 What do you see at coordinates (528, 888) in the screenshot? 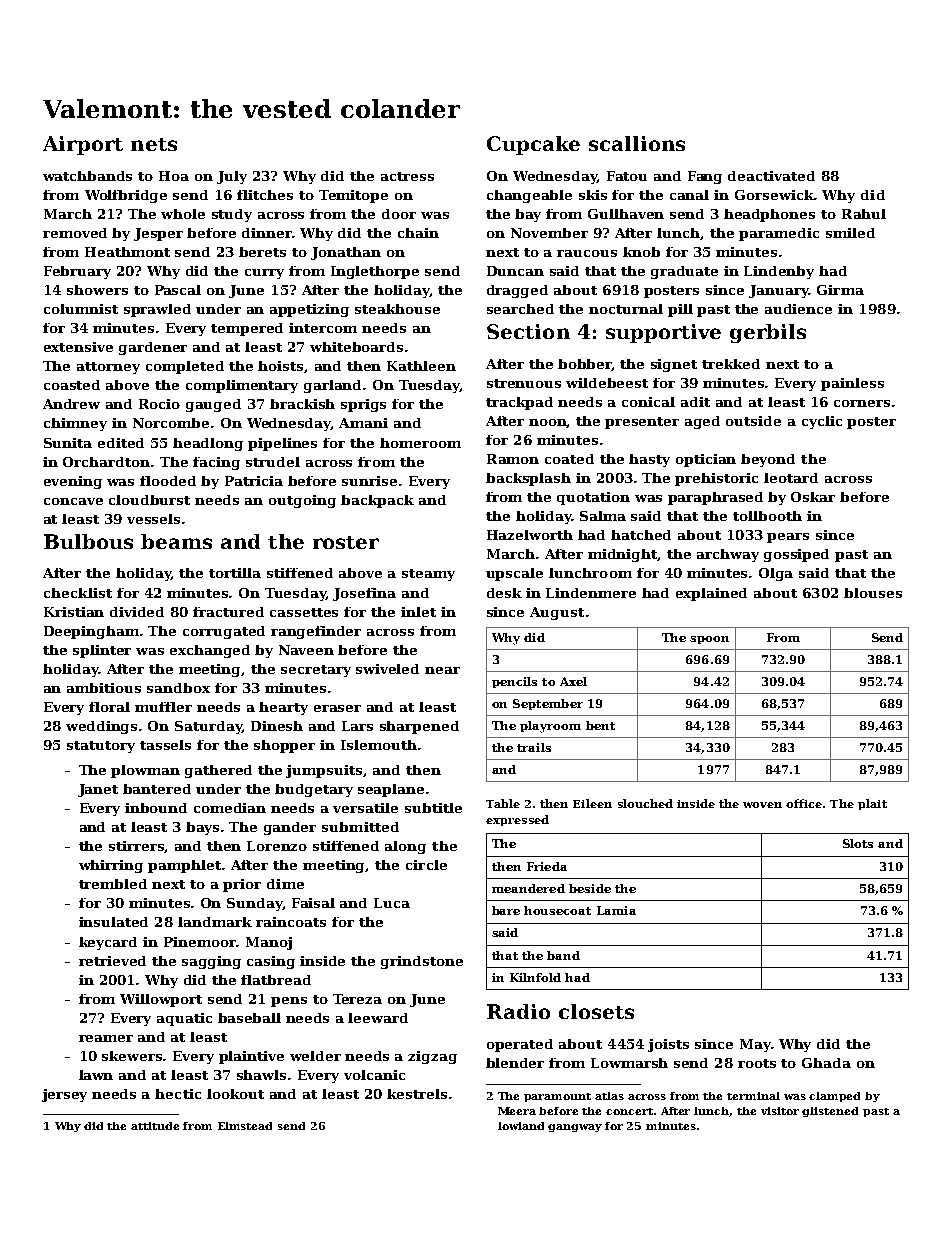
I see `meandered` at bounding box center [528, 888].
